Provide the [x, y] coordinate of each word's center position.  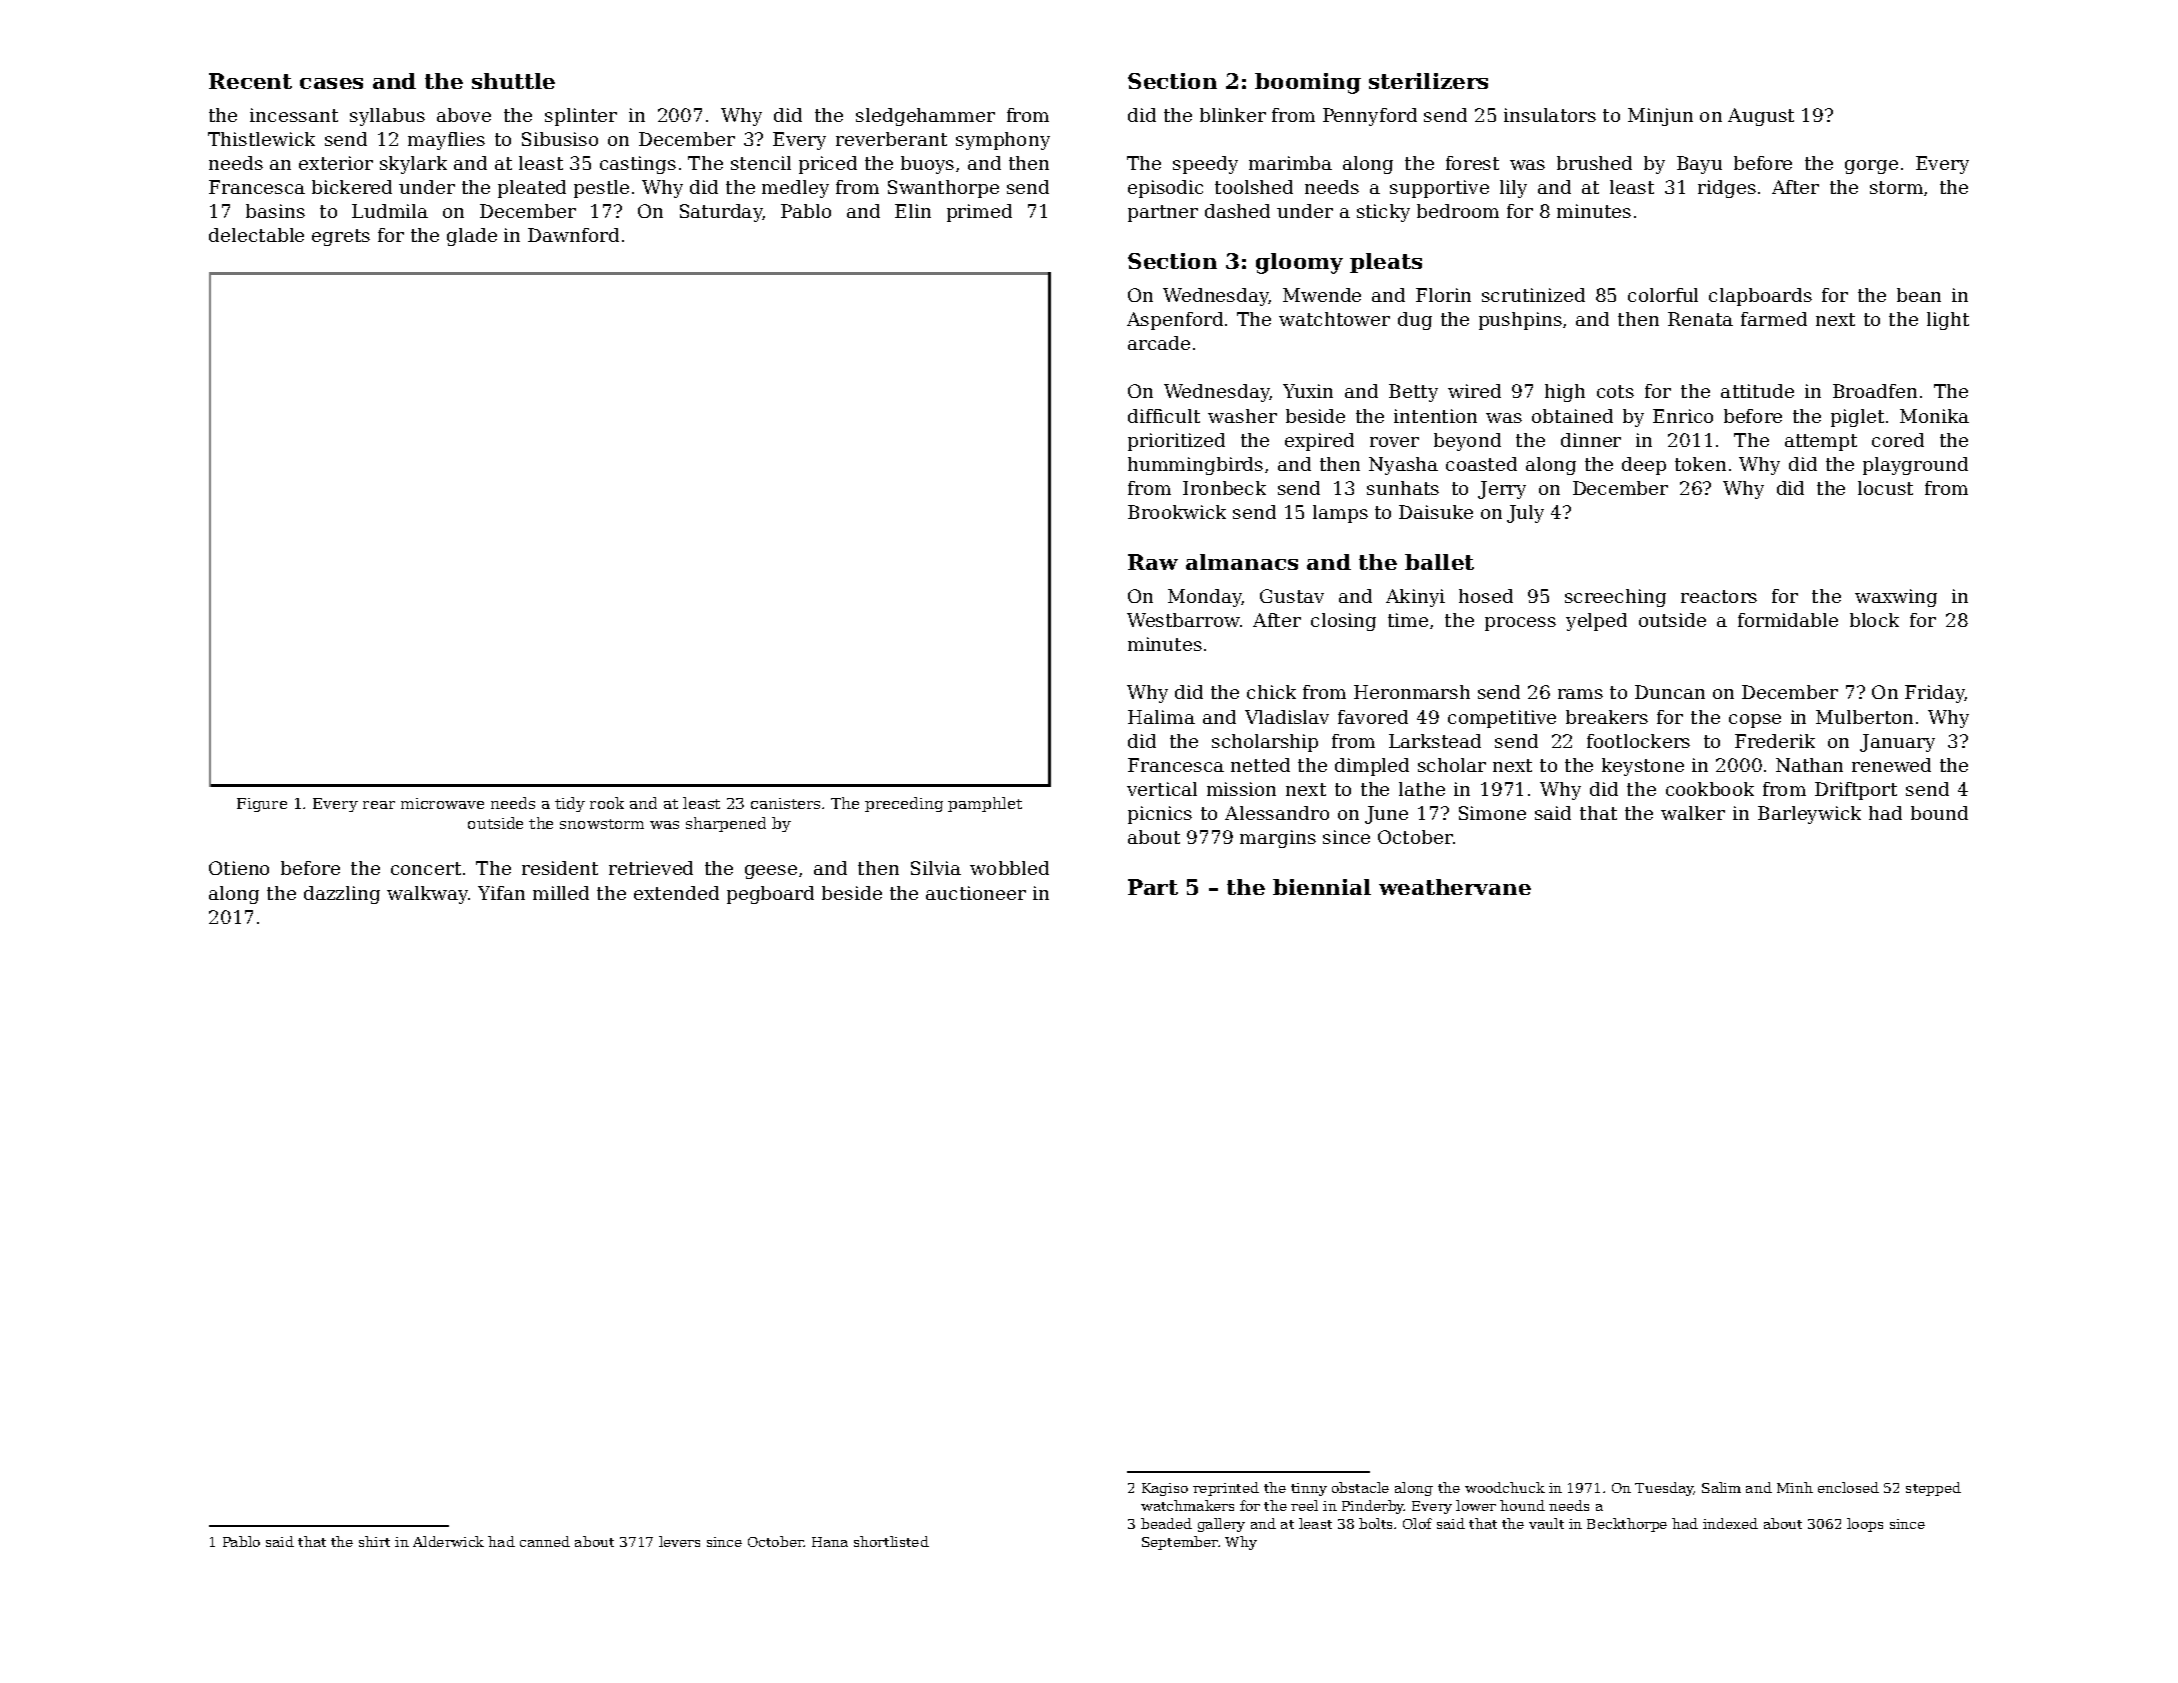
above [464, 115]
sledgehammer [925, 117]
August [1761, 117]
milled [561, 893]
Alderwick [448, 1541]
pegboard [770, 895]
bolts [1375, 1523]
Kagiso [1165, 1489]
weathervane [1455, 887]
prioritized [1176, 442]
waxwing [1896, 598]
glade [472, 237]
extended [676, 893]
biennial [1322, 887]
